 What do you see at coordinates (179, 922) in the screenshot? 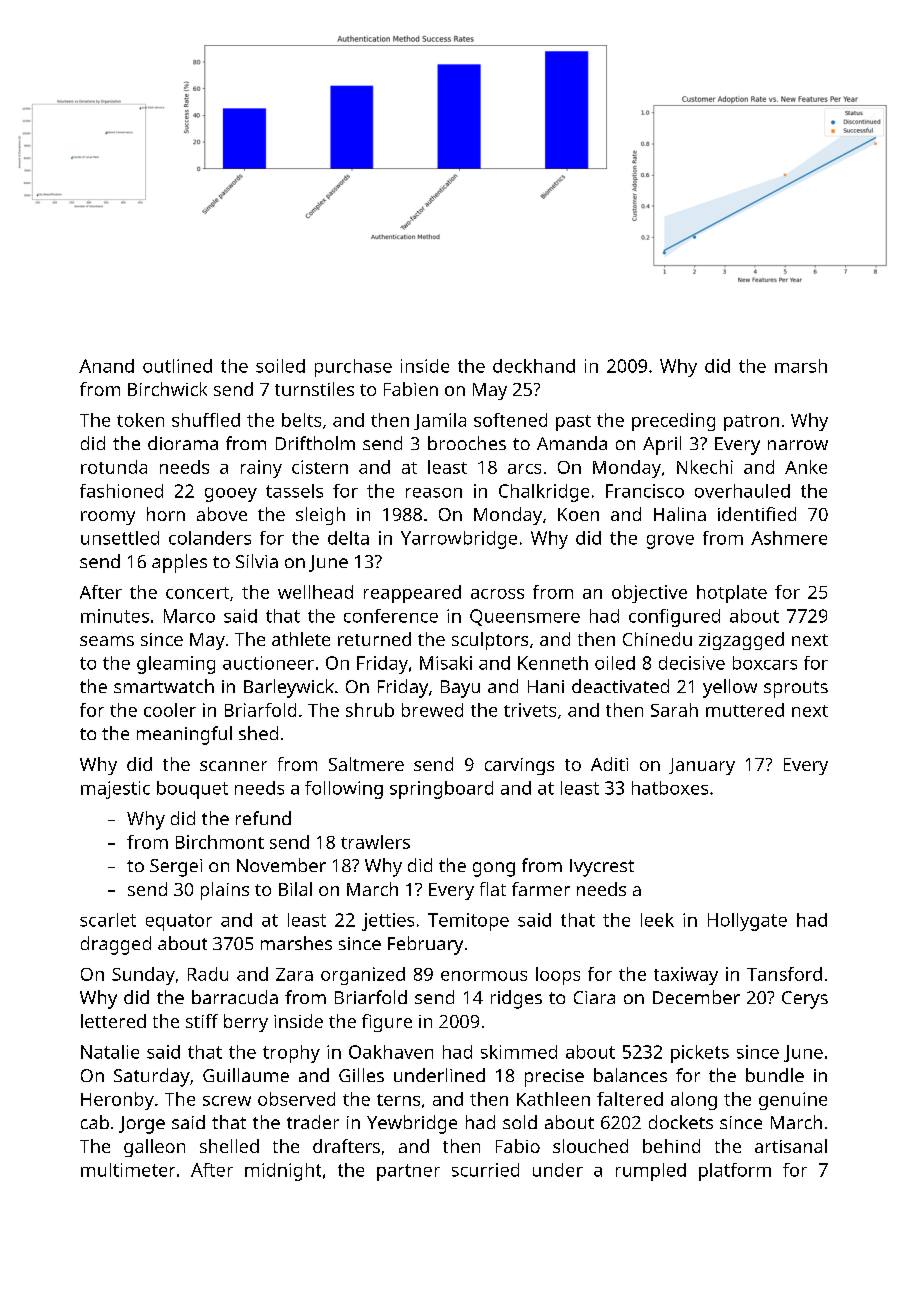
I see `equator` at bounding box center [179, 922].
